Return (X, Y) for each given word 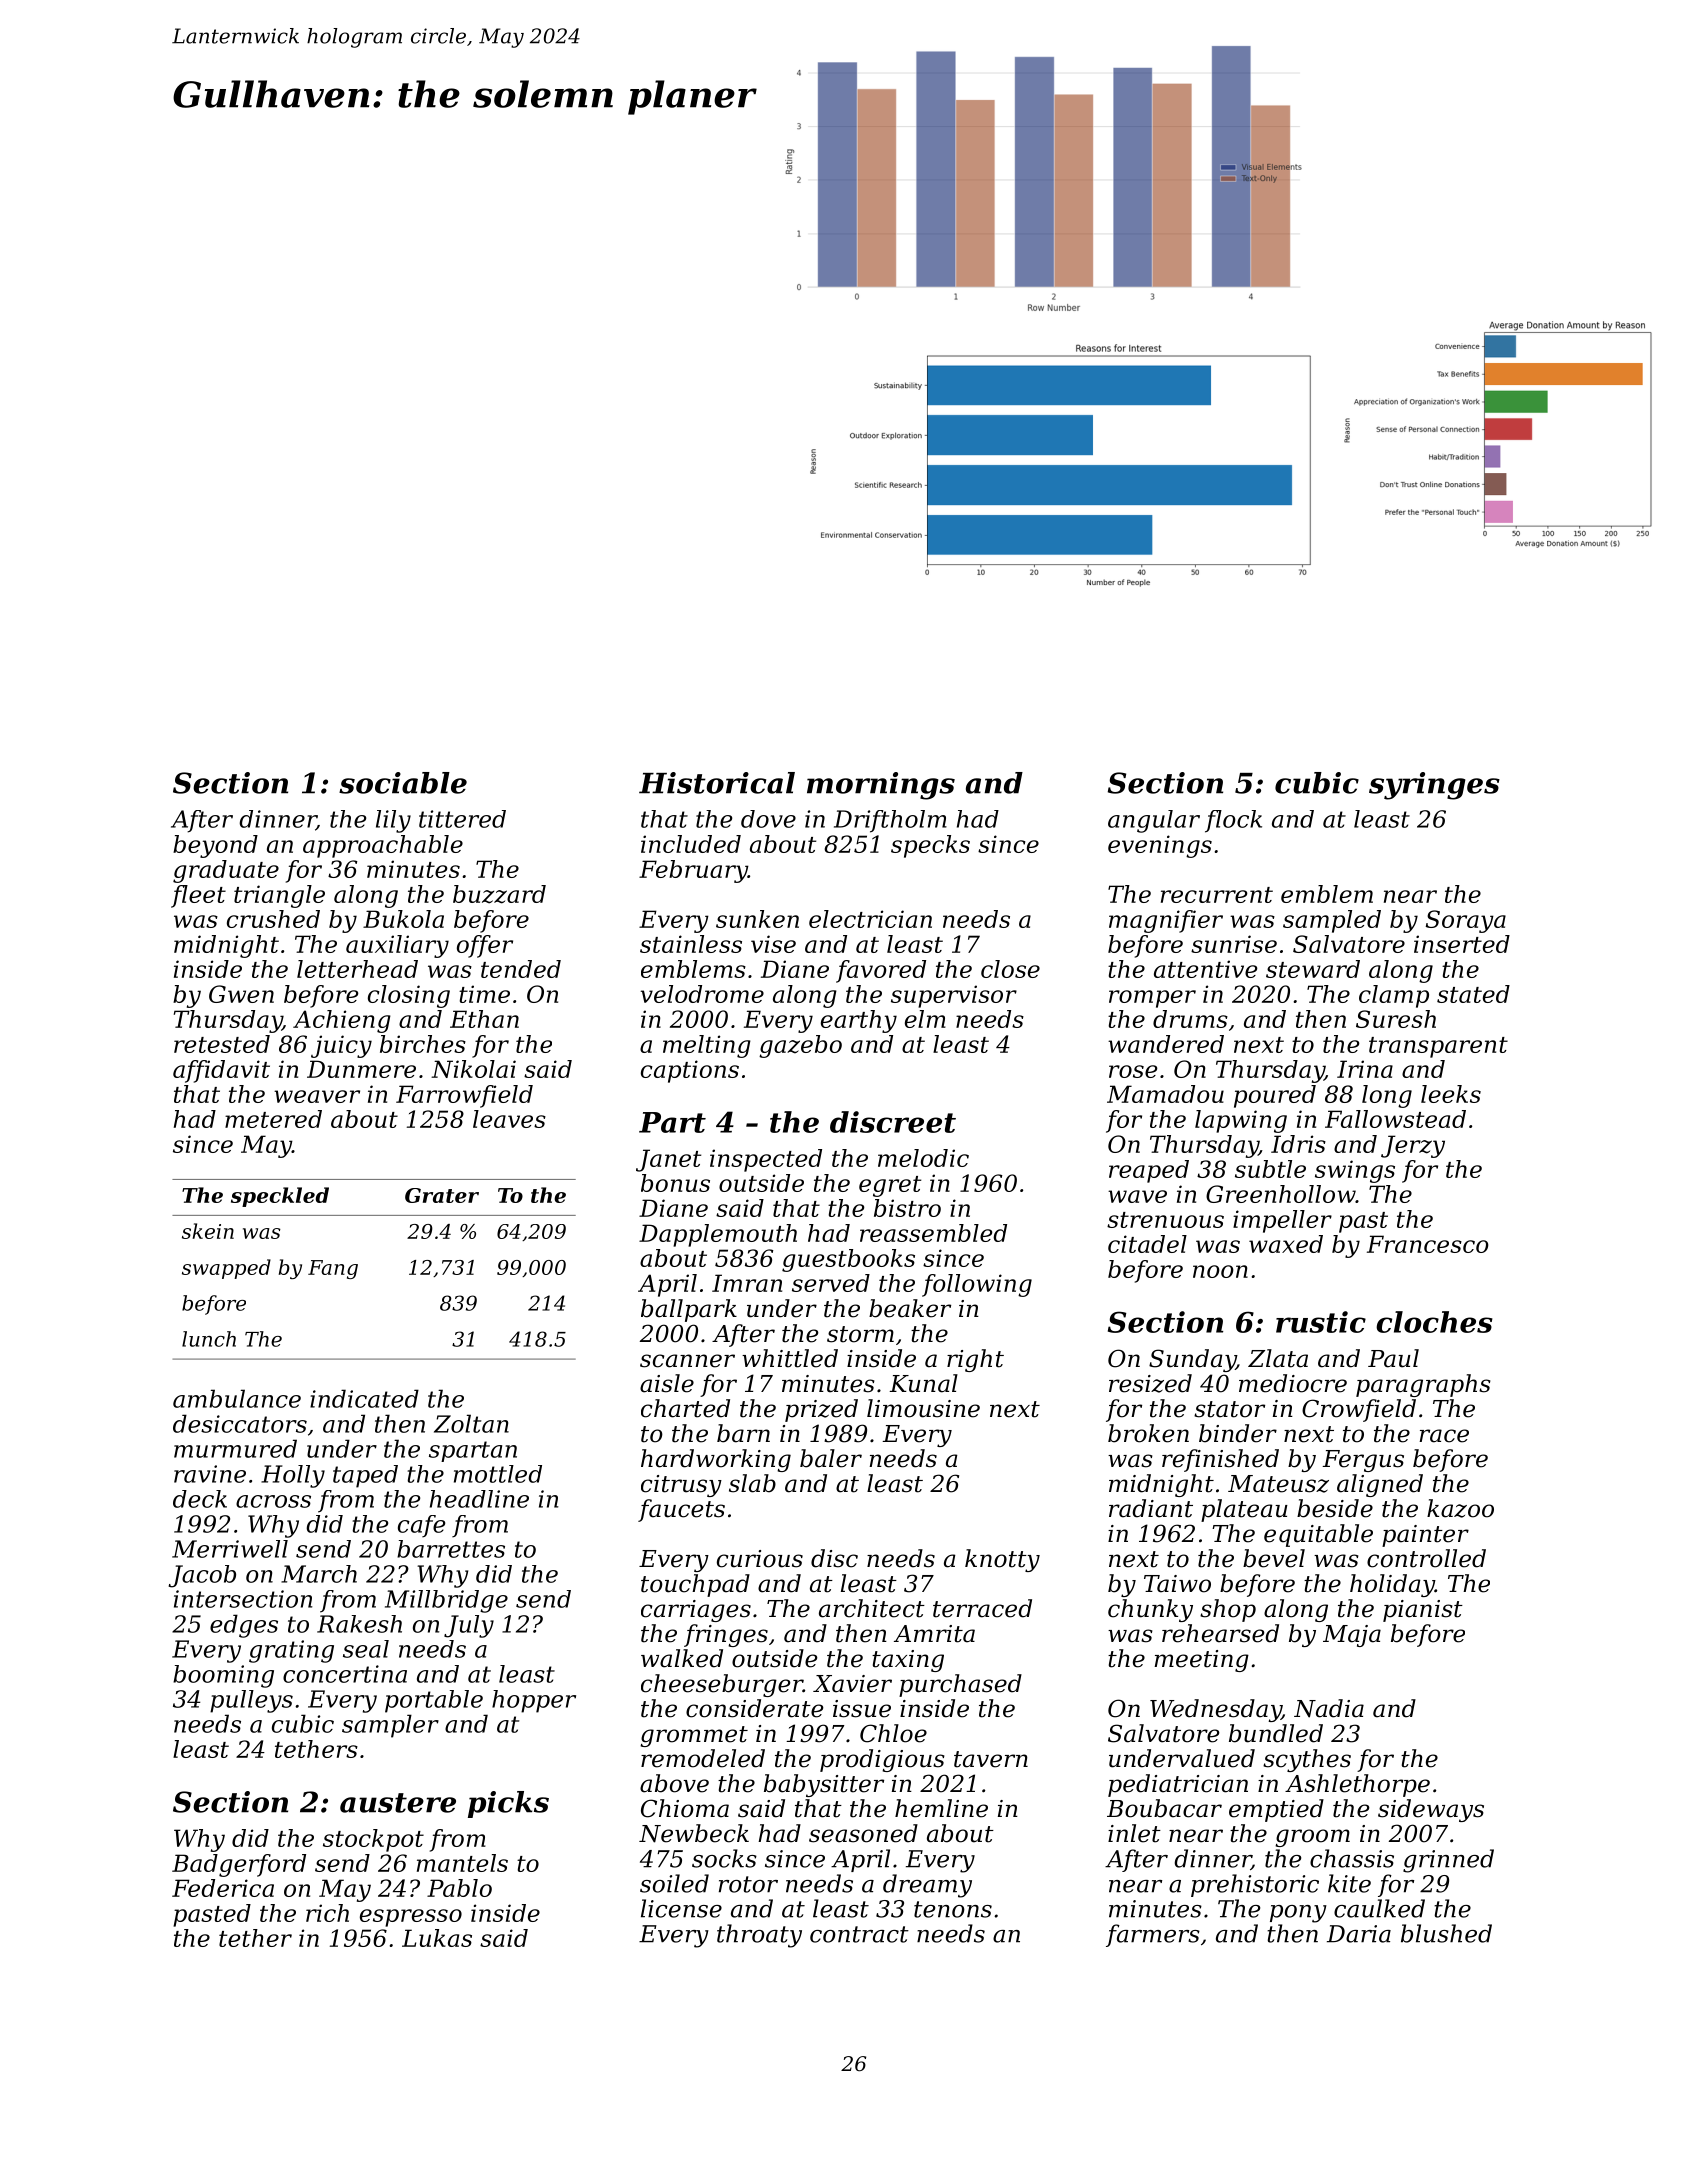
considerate (755, 1708)
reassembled (933, 1233)
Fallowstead (1395, 1119)
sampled (1332, 921)
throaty (759, 1936)
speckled (280, 1197)
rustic (1321, 1322)
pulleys (251, 1701)
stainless (691, 944)
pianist (1423, 1611)
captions (690, 1071)
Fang (333, 1269)
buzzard (499, 894)
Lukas (437, 1938)
